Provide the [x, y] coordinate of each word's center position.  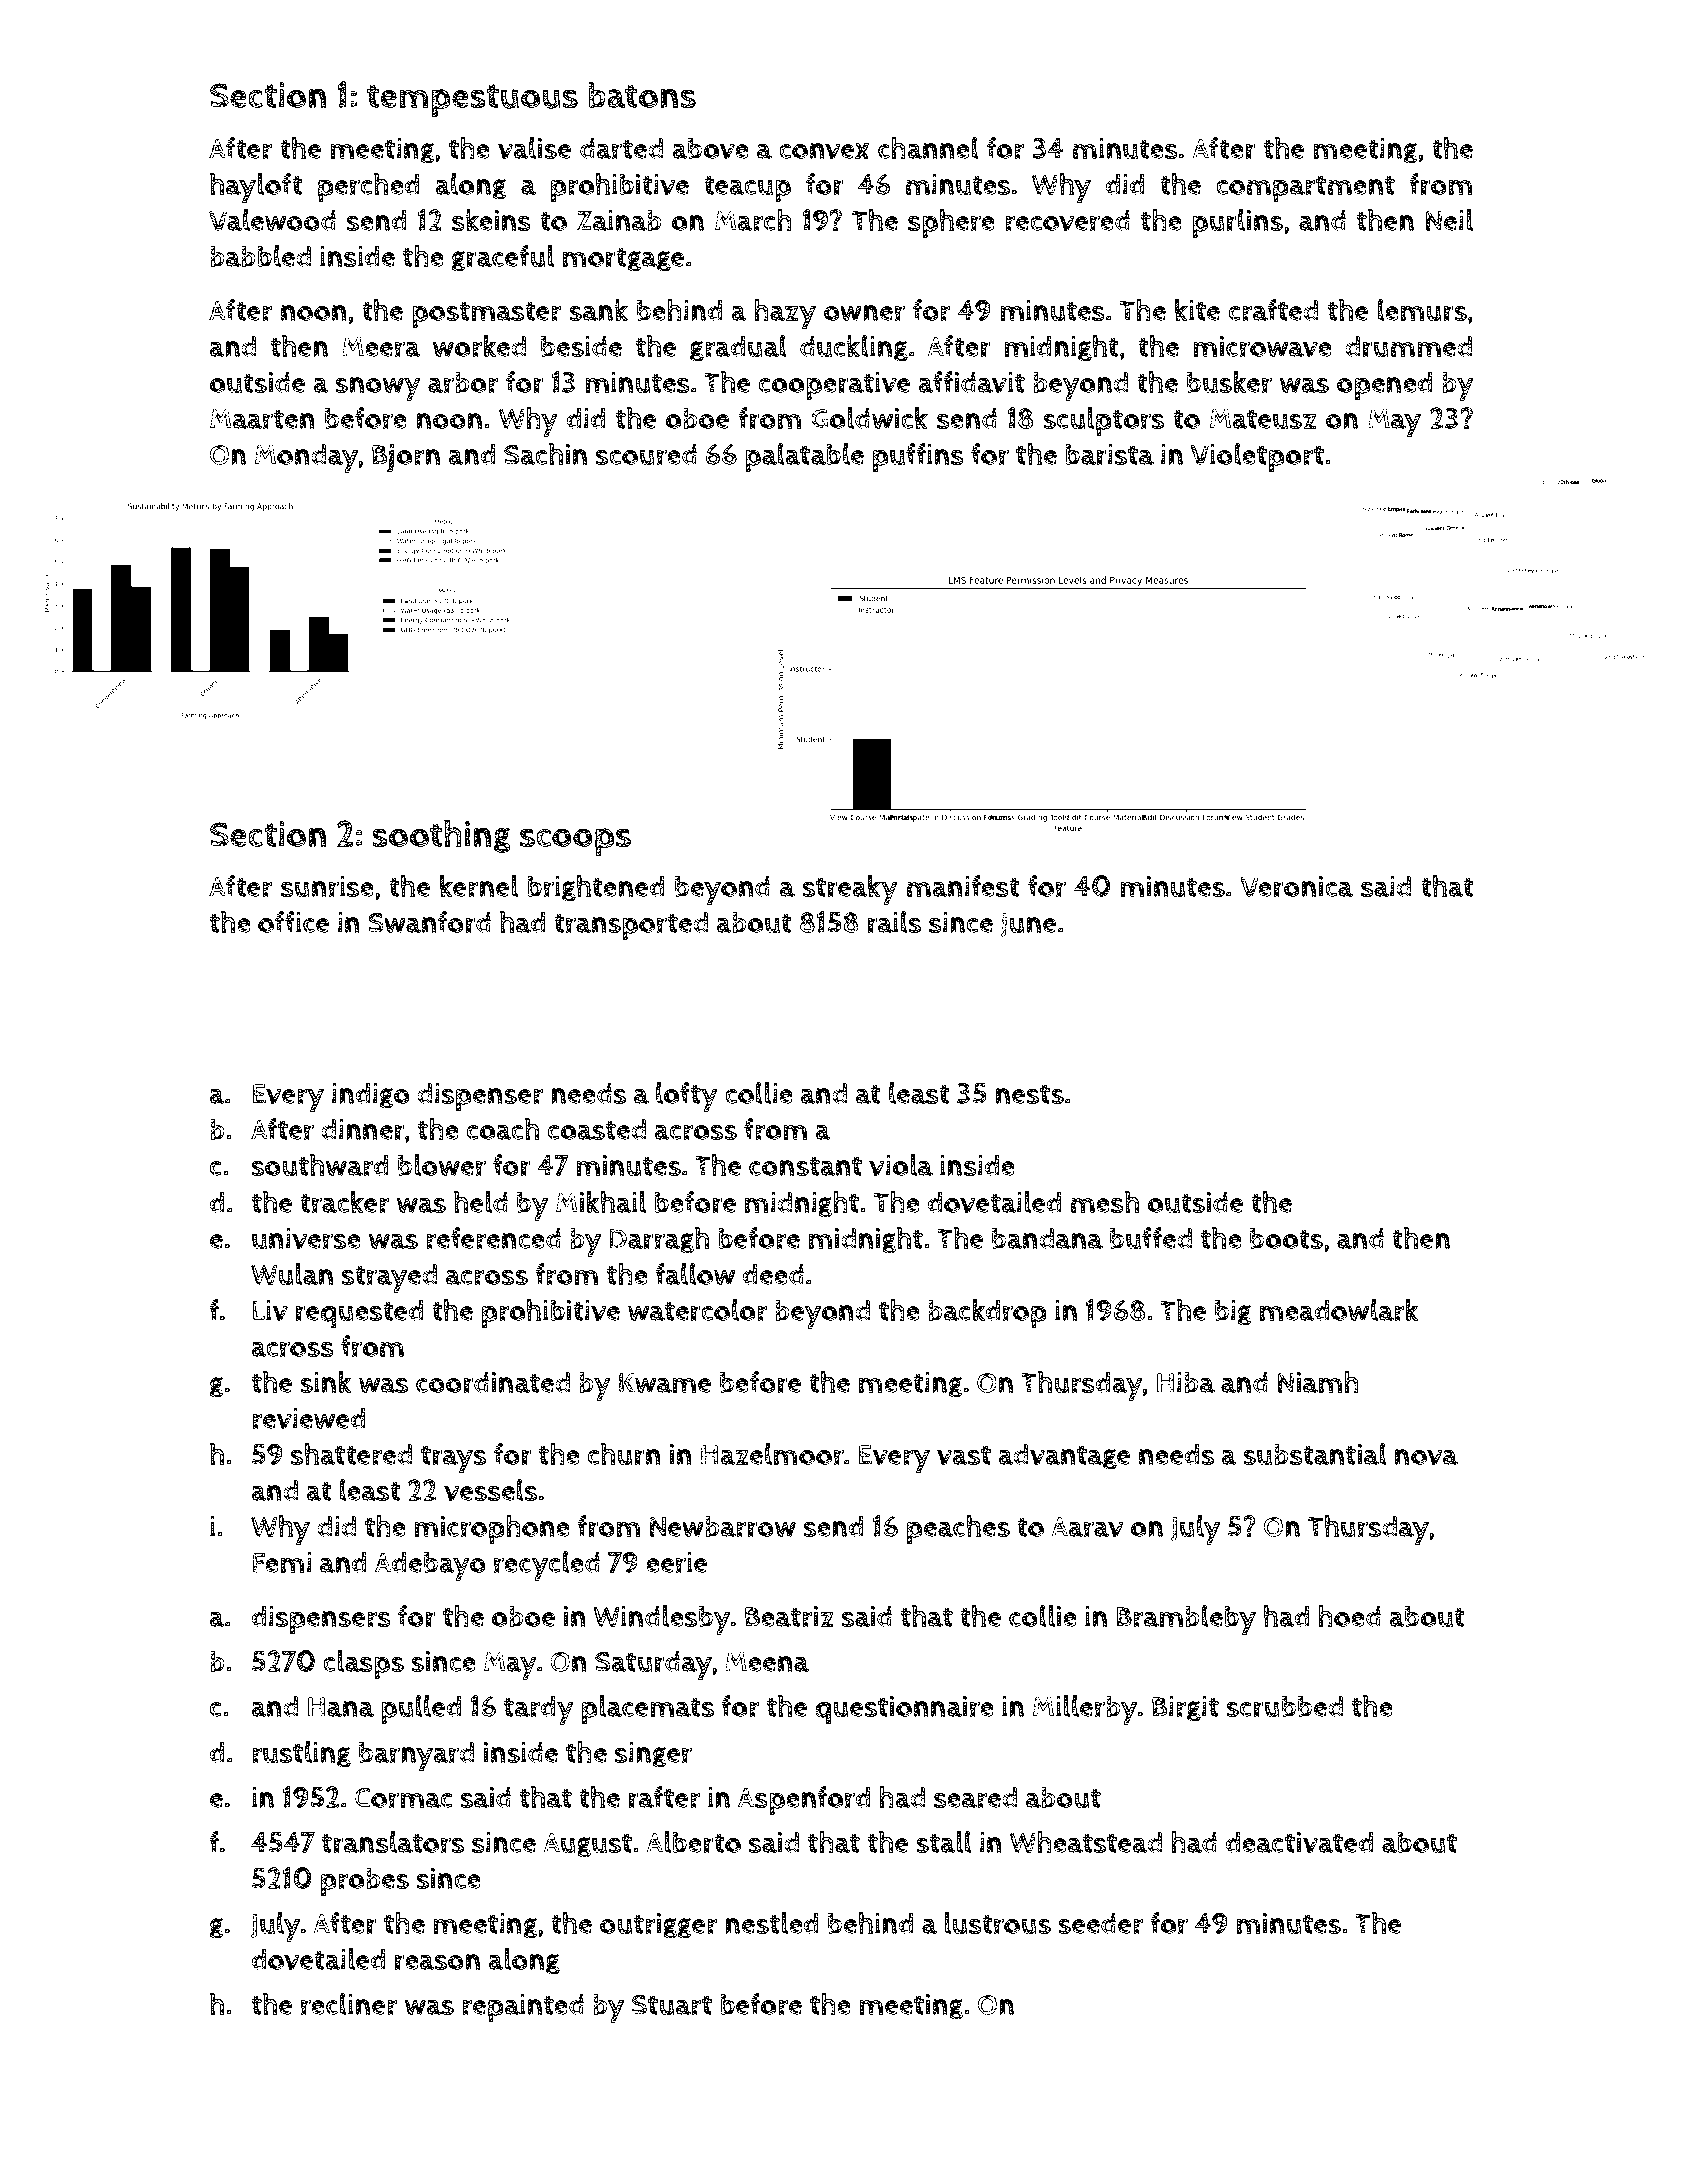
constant [805, 1166]
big [1233, 1313]
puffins [918, 457]
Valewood [272, 220]
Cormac [403, 1798]
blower [442, 1165]
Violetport [1257, 457]
